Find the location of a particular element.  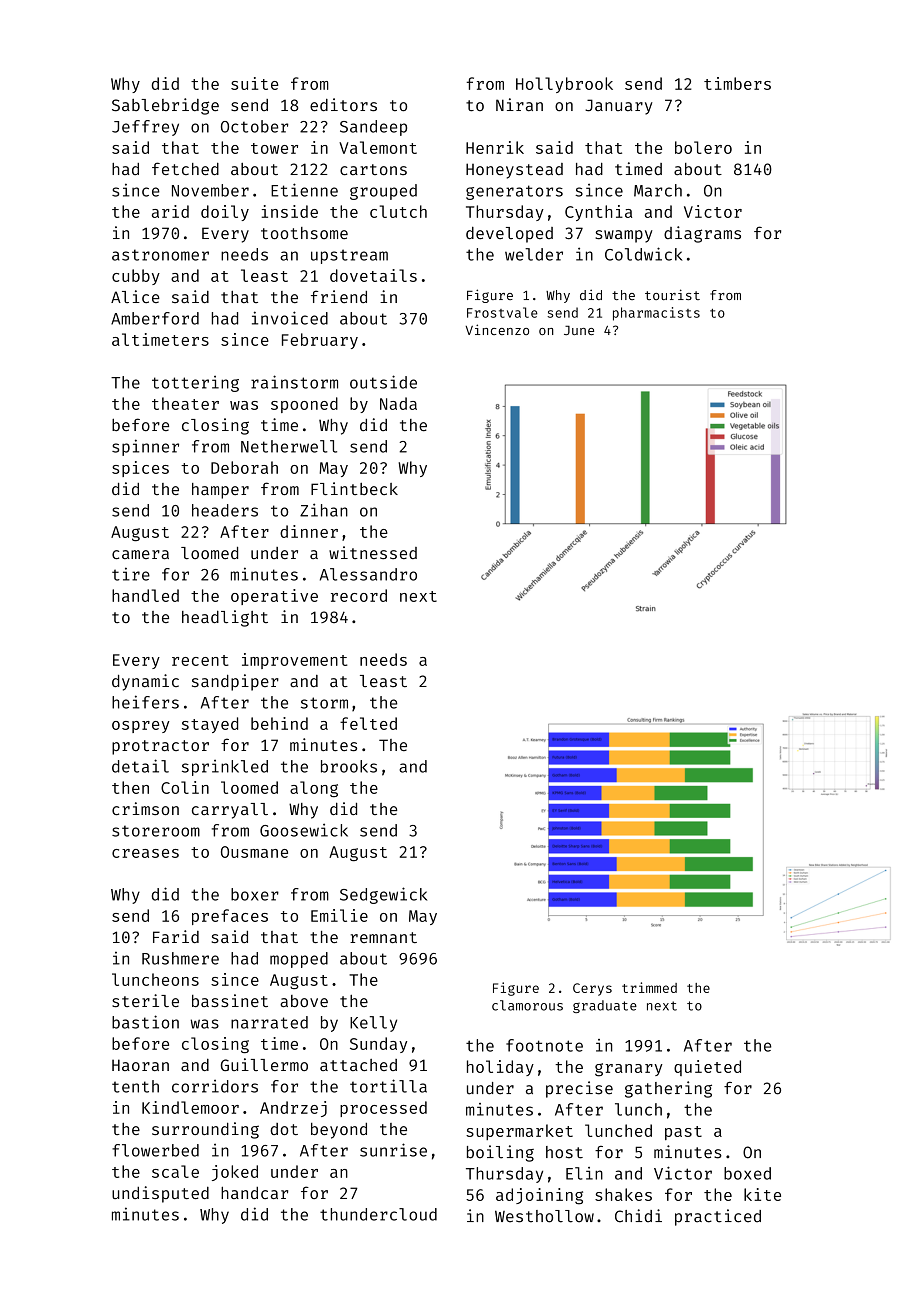

Amberford is located at coordinates (155, 318).
